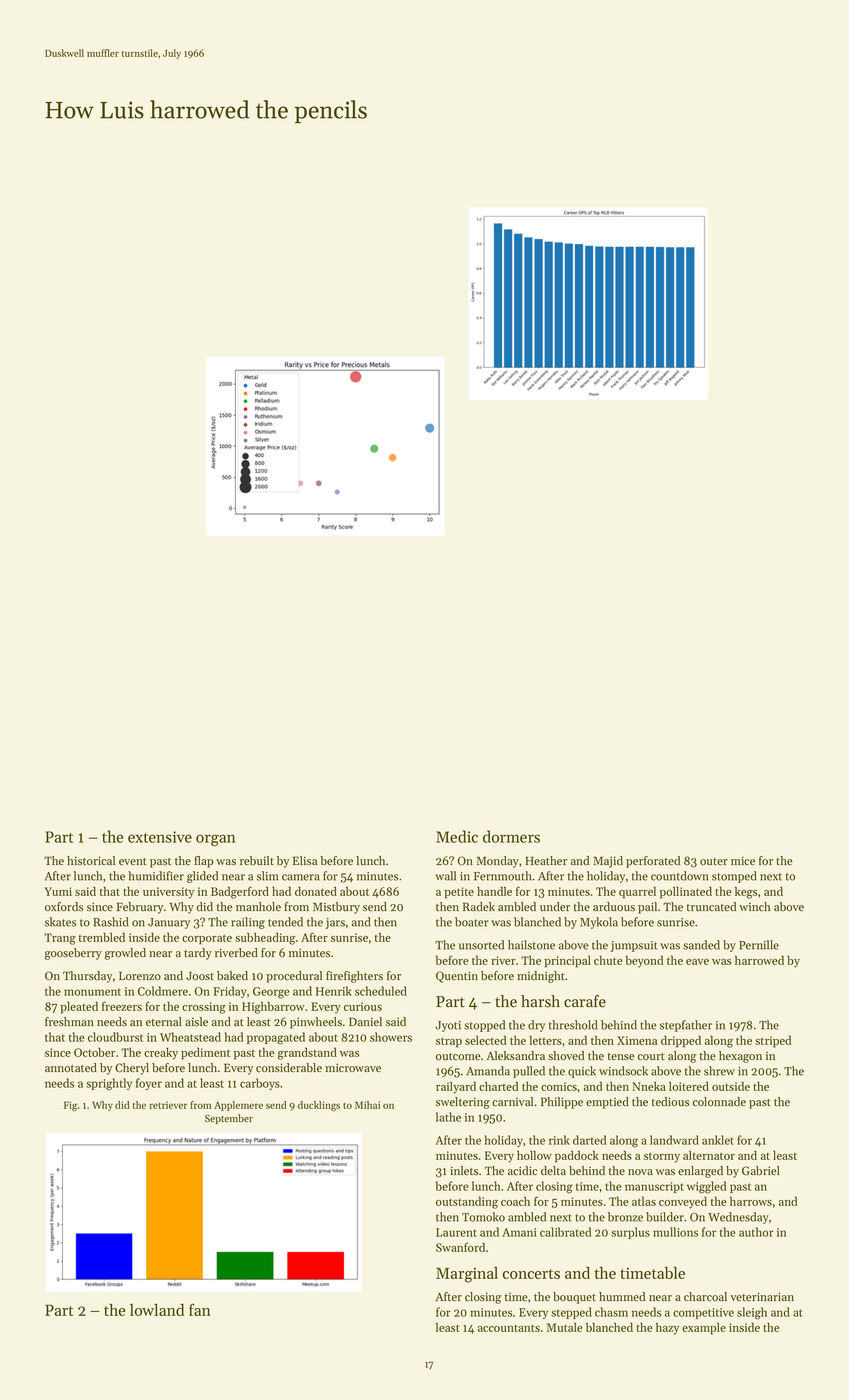 This screenshot has height=1400, width=849. I want to click on author, so click(756, 1232).
